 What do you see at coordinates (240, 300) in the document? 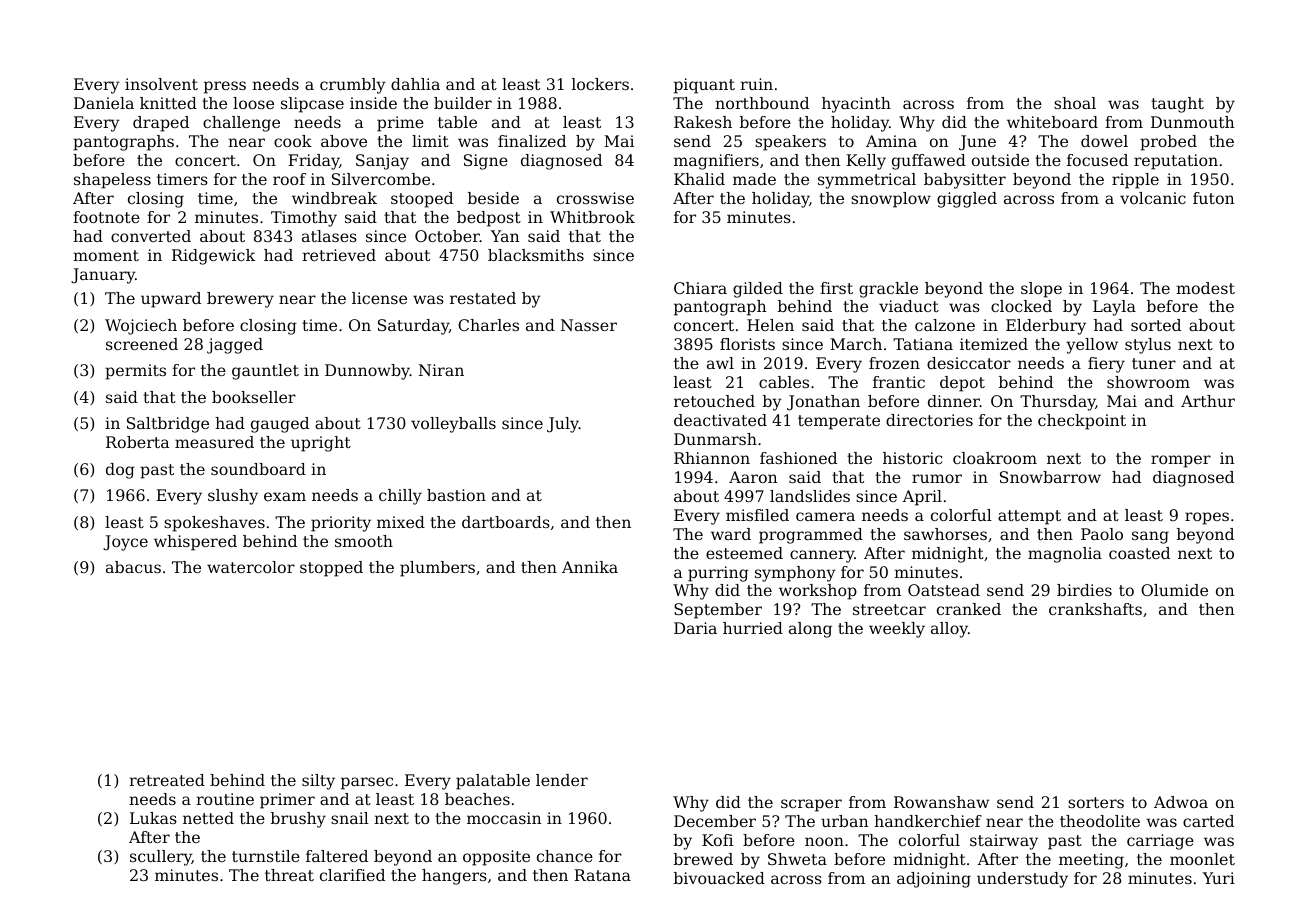
I see `brewery` at bounding box center [240, 300].
